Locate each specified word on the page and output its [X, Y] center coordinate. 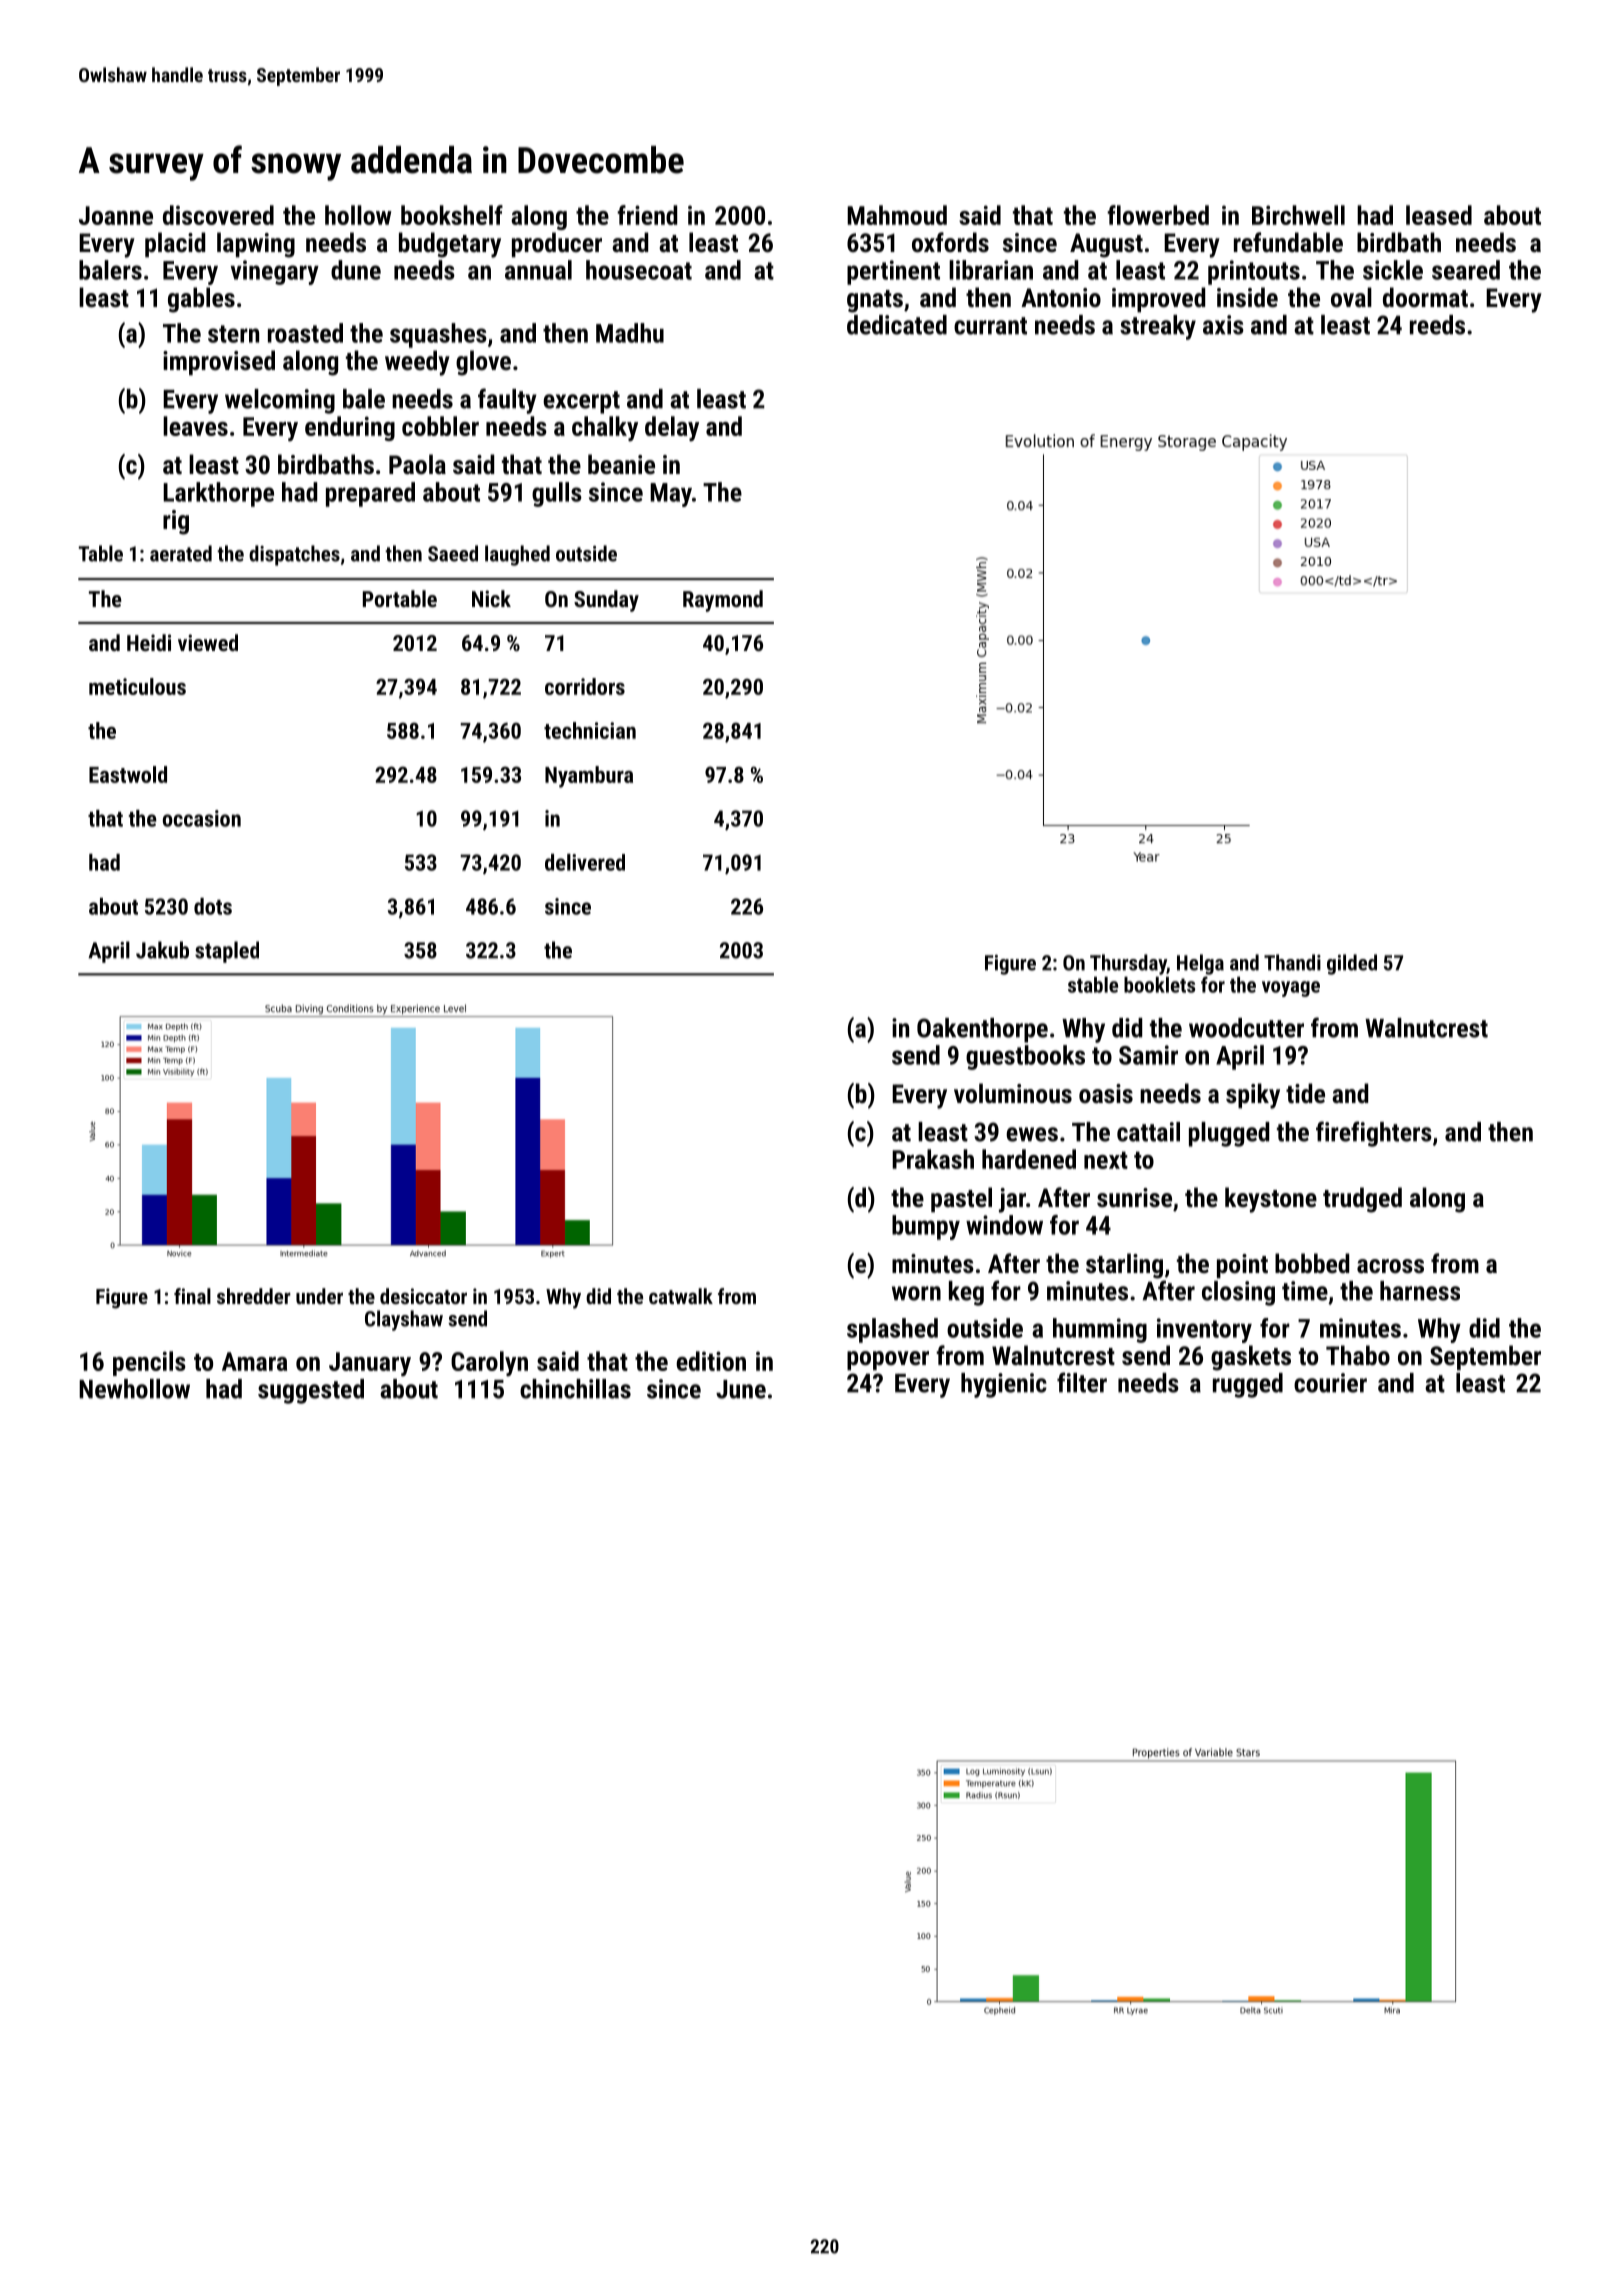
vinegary [275, 272]
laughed [517, 555]
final [192, 1296]
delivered [585, 862]
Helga [1200, 964]
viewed [208, 642]
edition [711, 1361]
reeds [1437, 325]
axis [1223, 325]
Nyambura [589, 777]
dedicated [897, 325]
